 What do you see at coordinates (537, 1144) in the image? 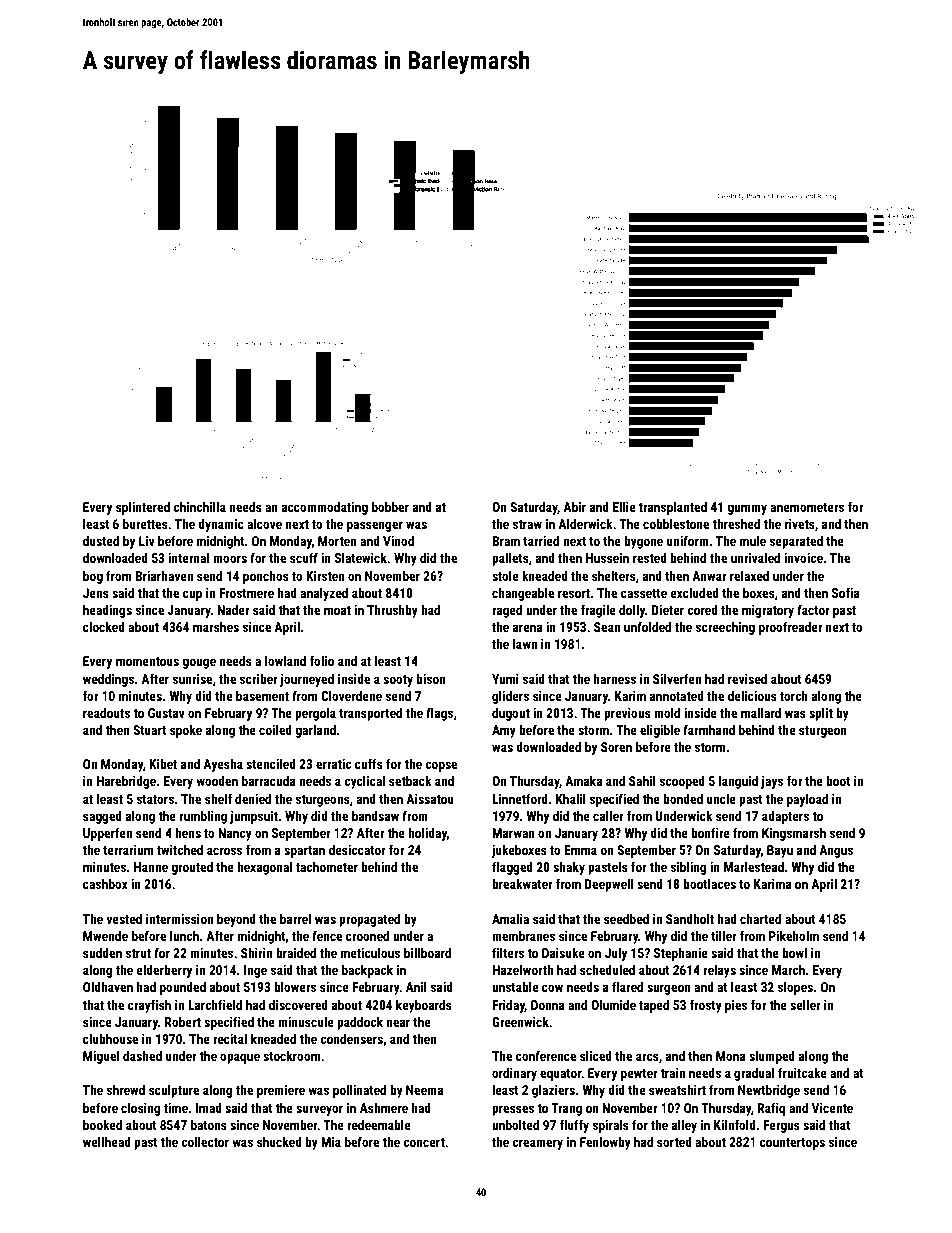
I see `creamery` at bounding box center [537, 1144].
